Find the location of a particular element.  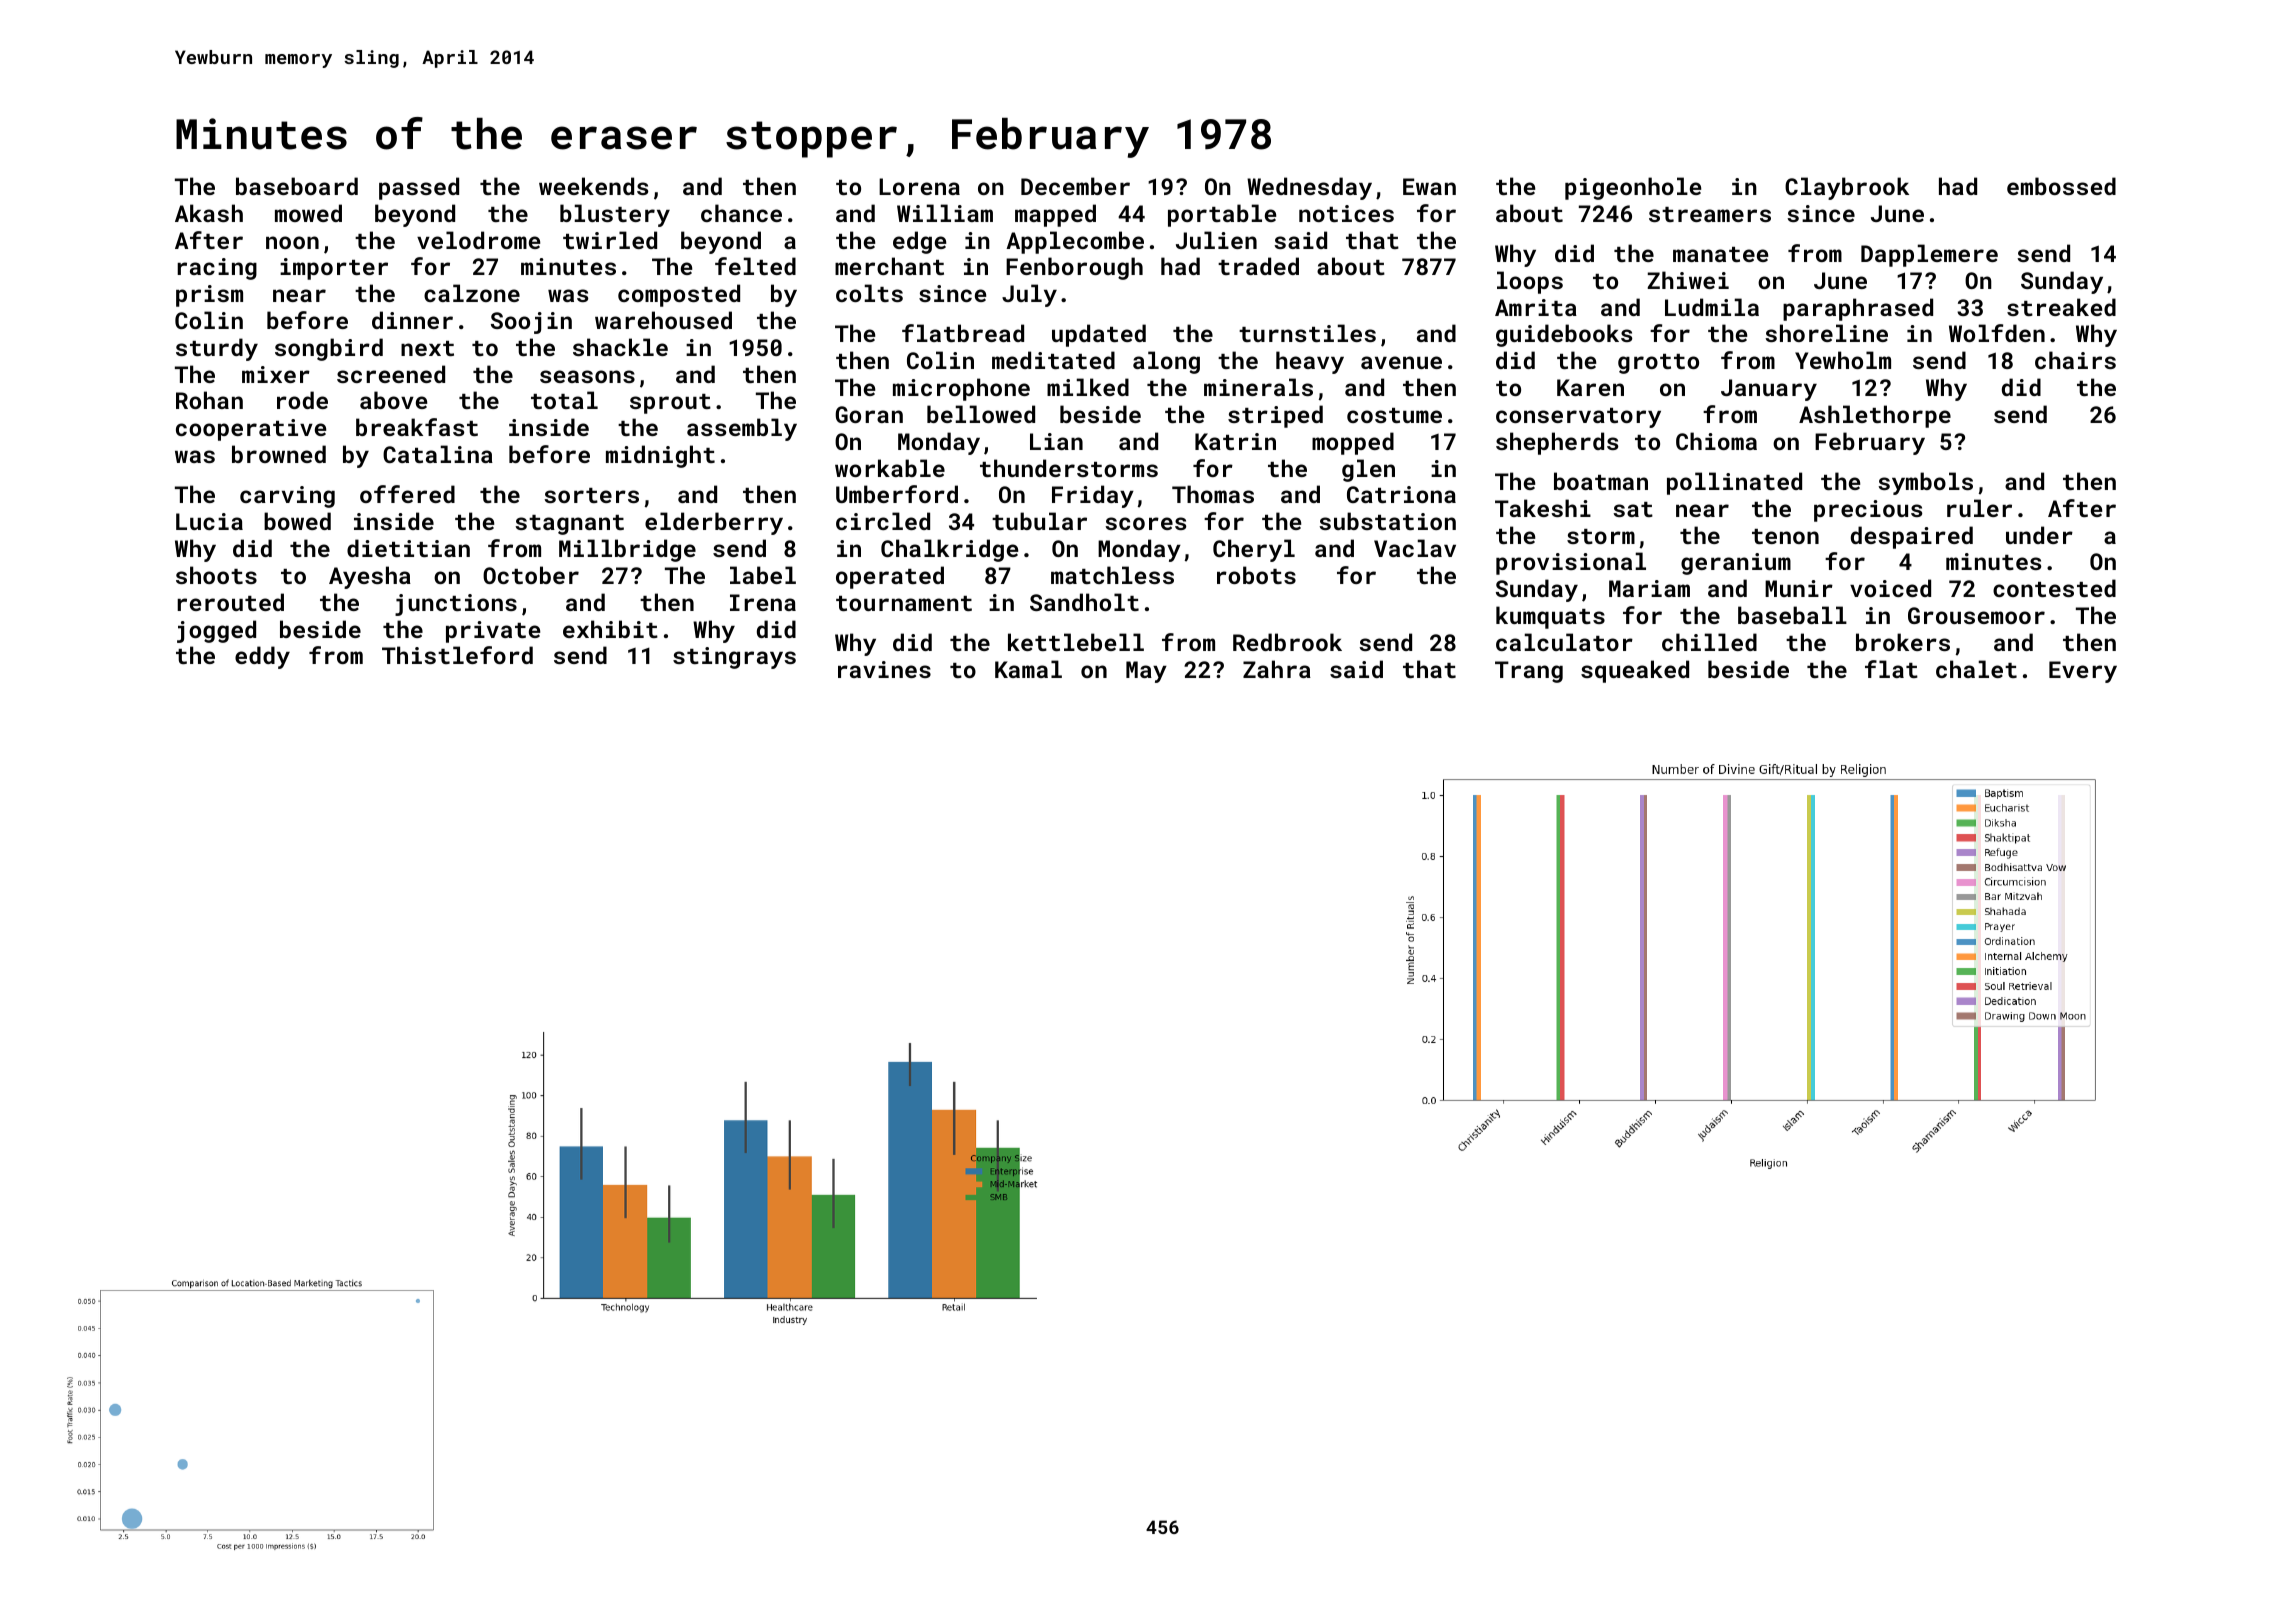

bellowed is located at coordinates (981, 414).
